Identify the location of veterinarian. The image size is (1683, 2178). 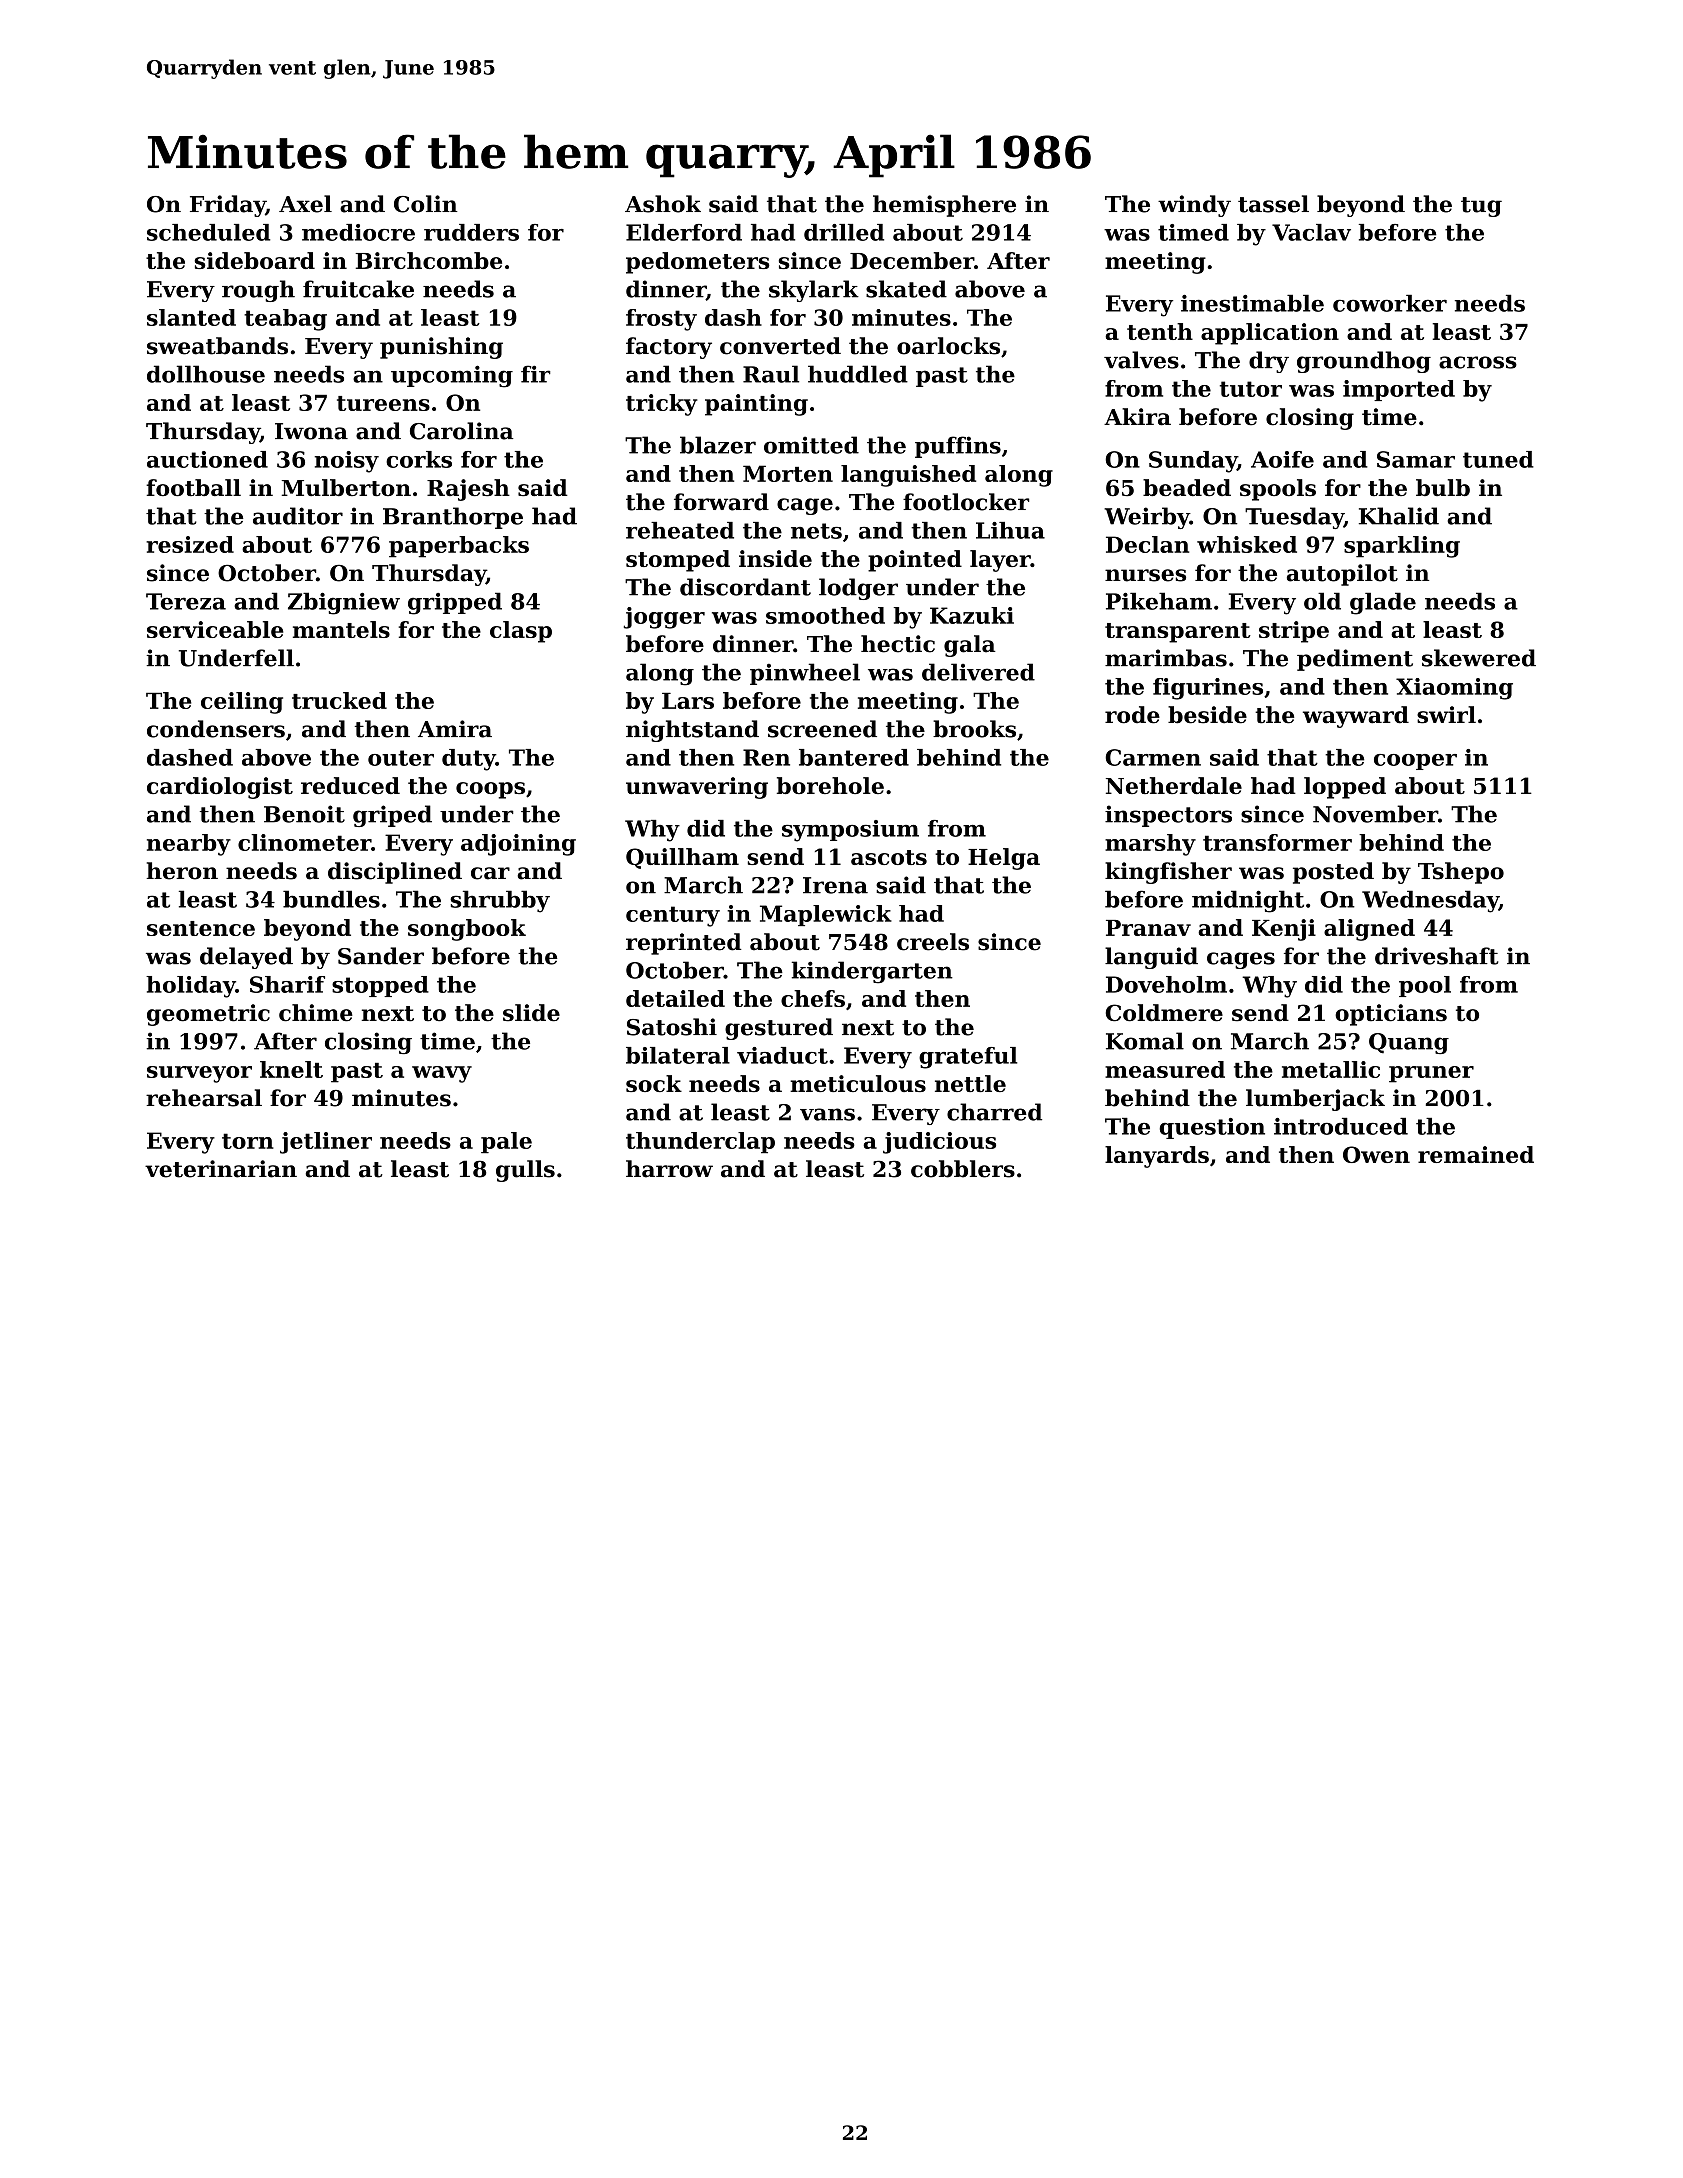
(221, 1169).
